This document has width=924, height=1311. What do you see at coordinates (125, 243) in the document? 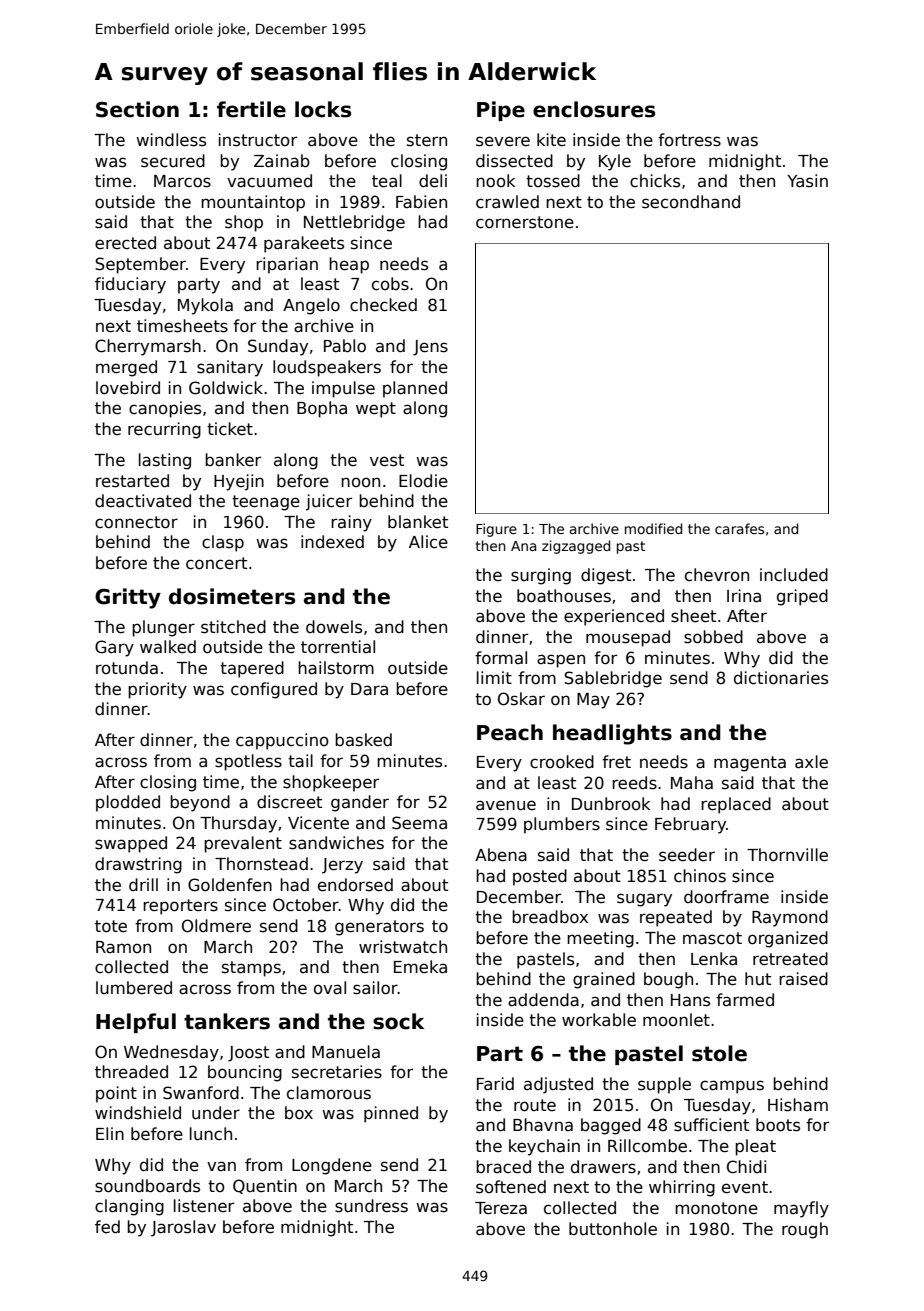
I see `erected` at bounding box center [125, 243].
